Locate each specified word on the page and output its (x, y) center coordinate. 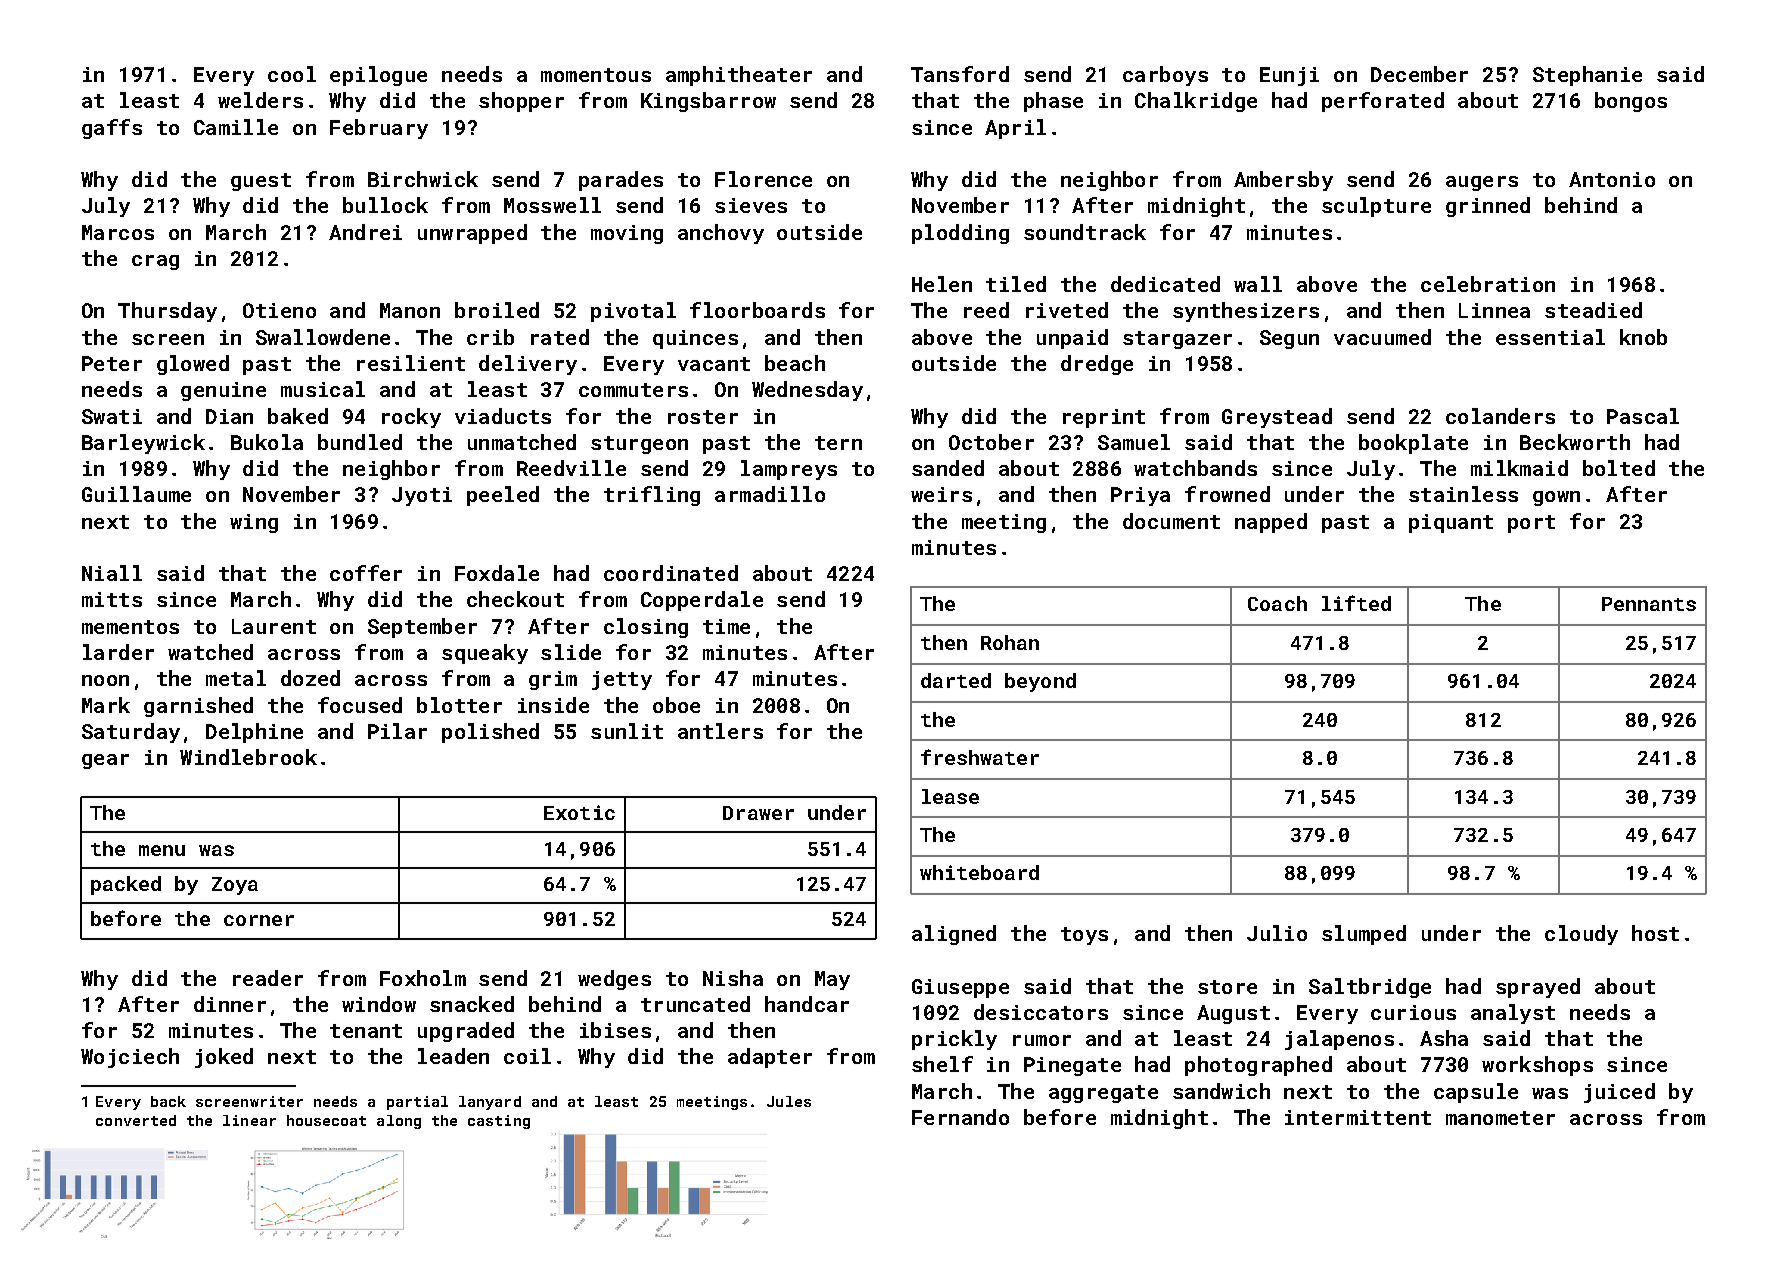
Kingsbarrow (708, 102)
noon (105, 680)
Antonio (1612, 179)
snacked (472, 1004)
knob (1643, 337)
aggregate (1103, 1094)
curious (1413, 1012)
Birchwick (423, 179)
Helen (942, 284)
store (1227, 987)
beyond (1040, 682)
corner (259, 920)
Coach (1277, 603)
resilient (411, 363)
